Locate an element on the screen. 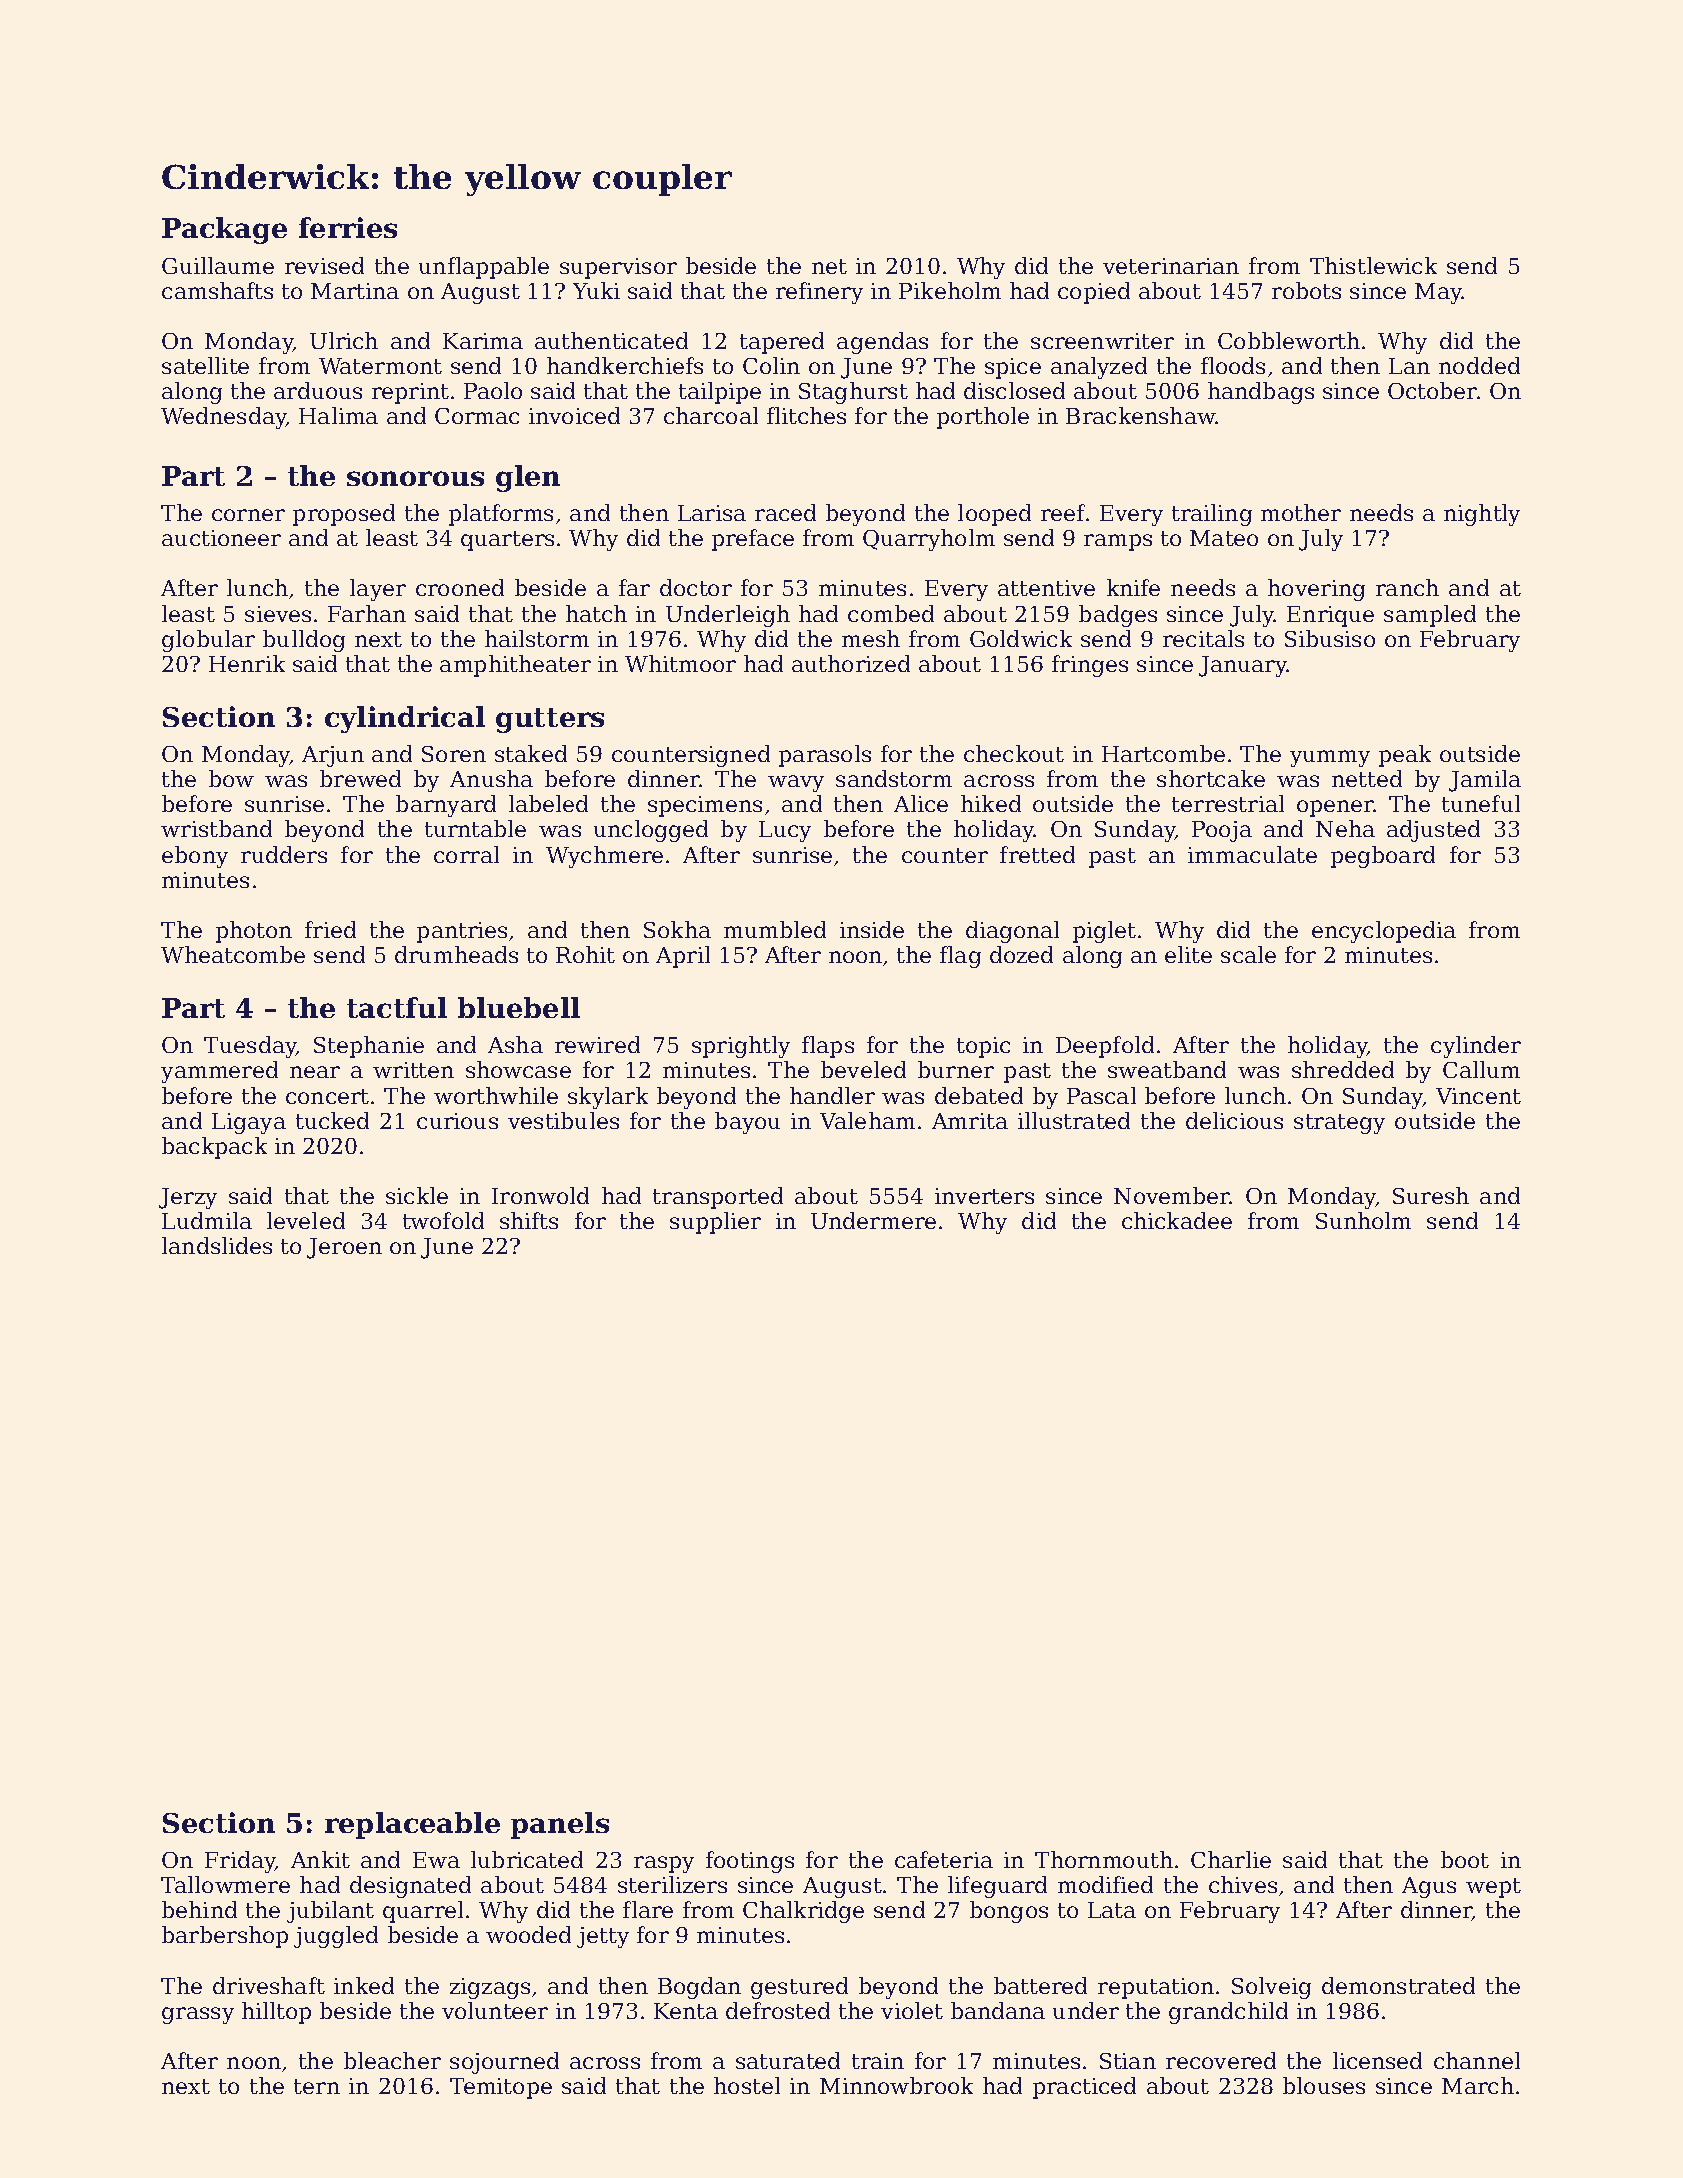 The image size is (1683, 2178). screenwriter is located at coordinates (1102, 341).
